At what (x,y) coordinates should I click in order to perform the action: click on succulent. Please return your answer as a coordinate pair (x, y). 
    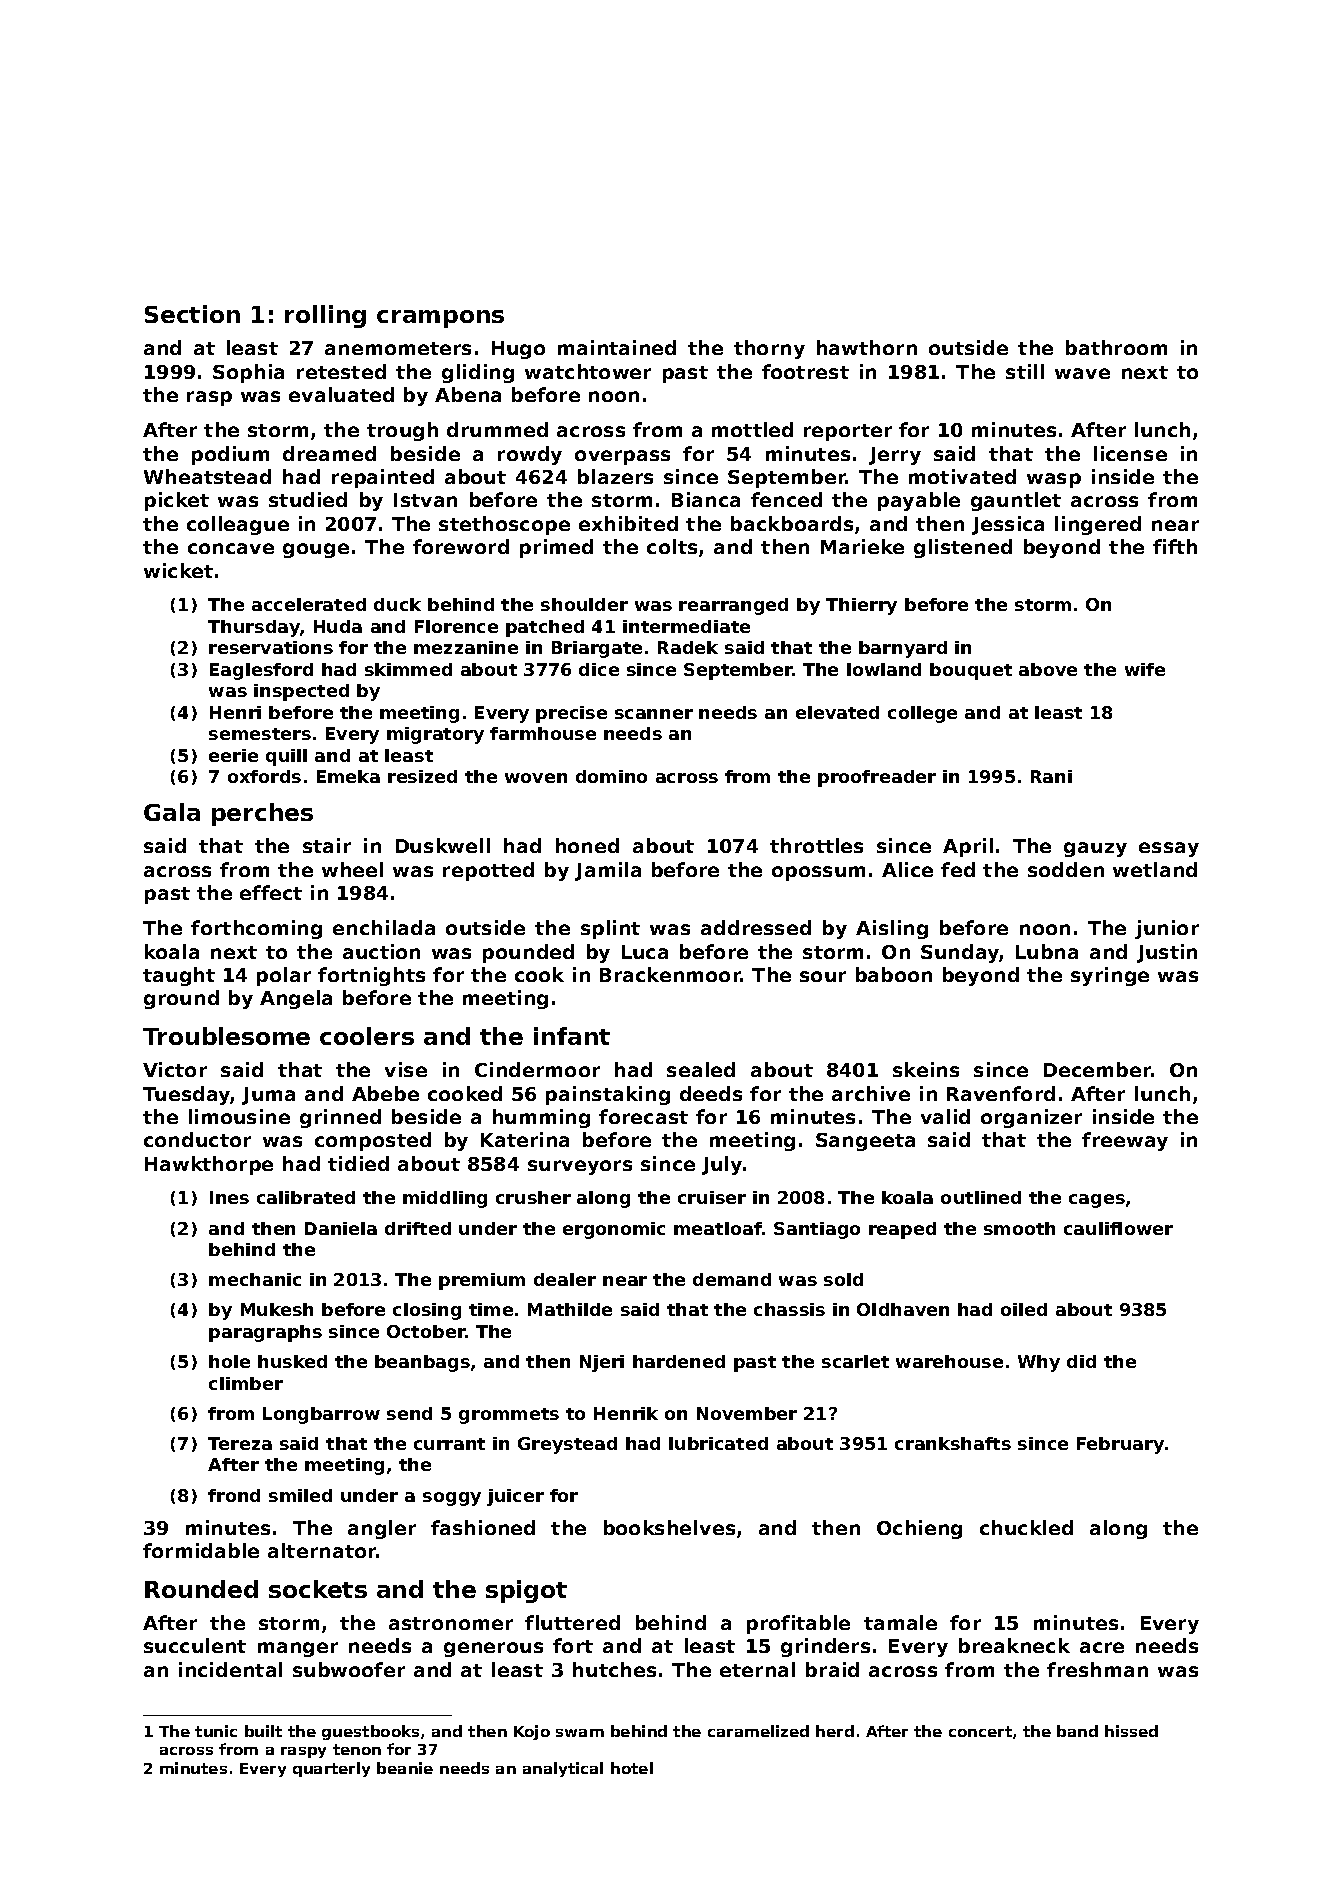
    Looking at the image, I should click on (195, 1645).
